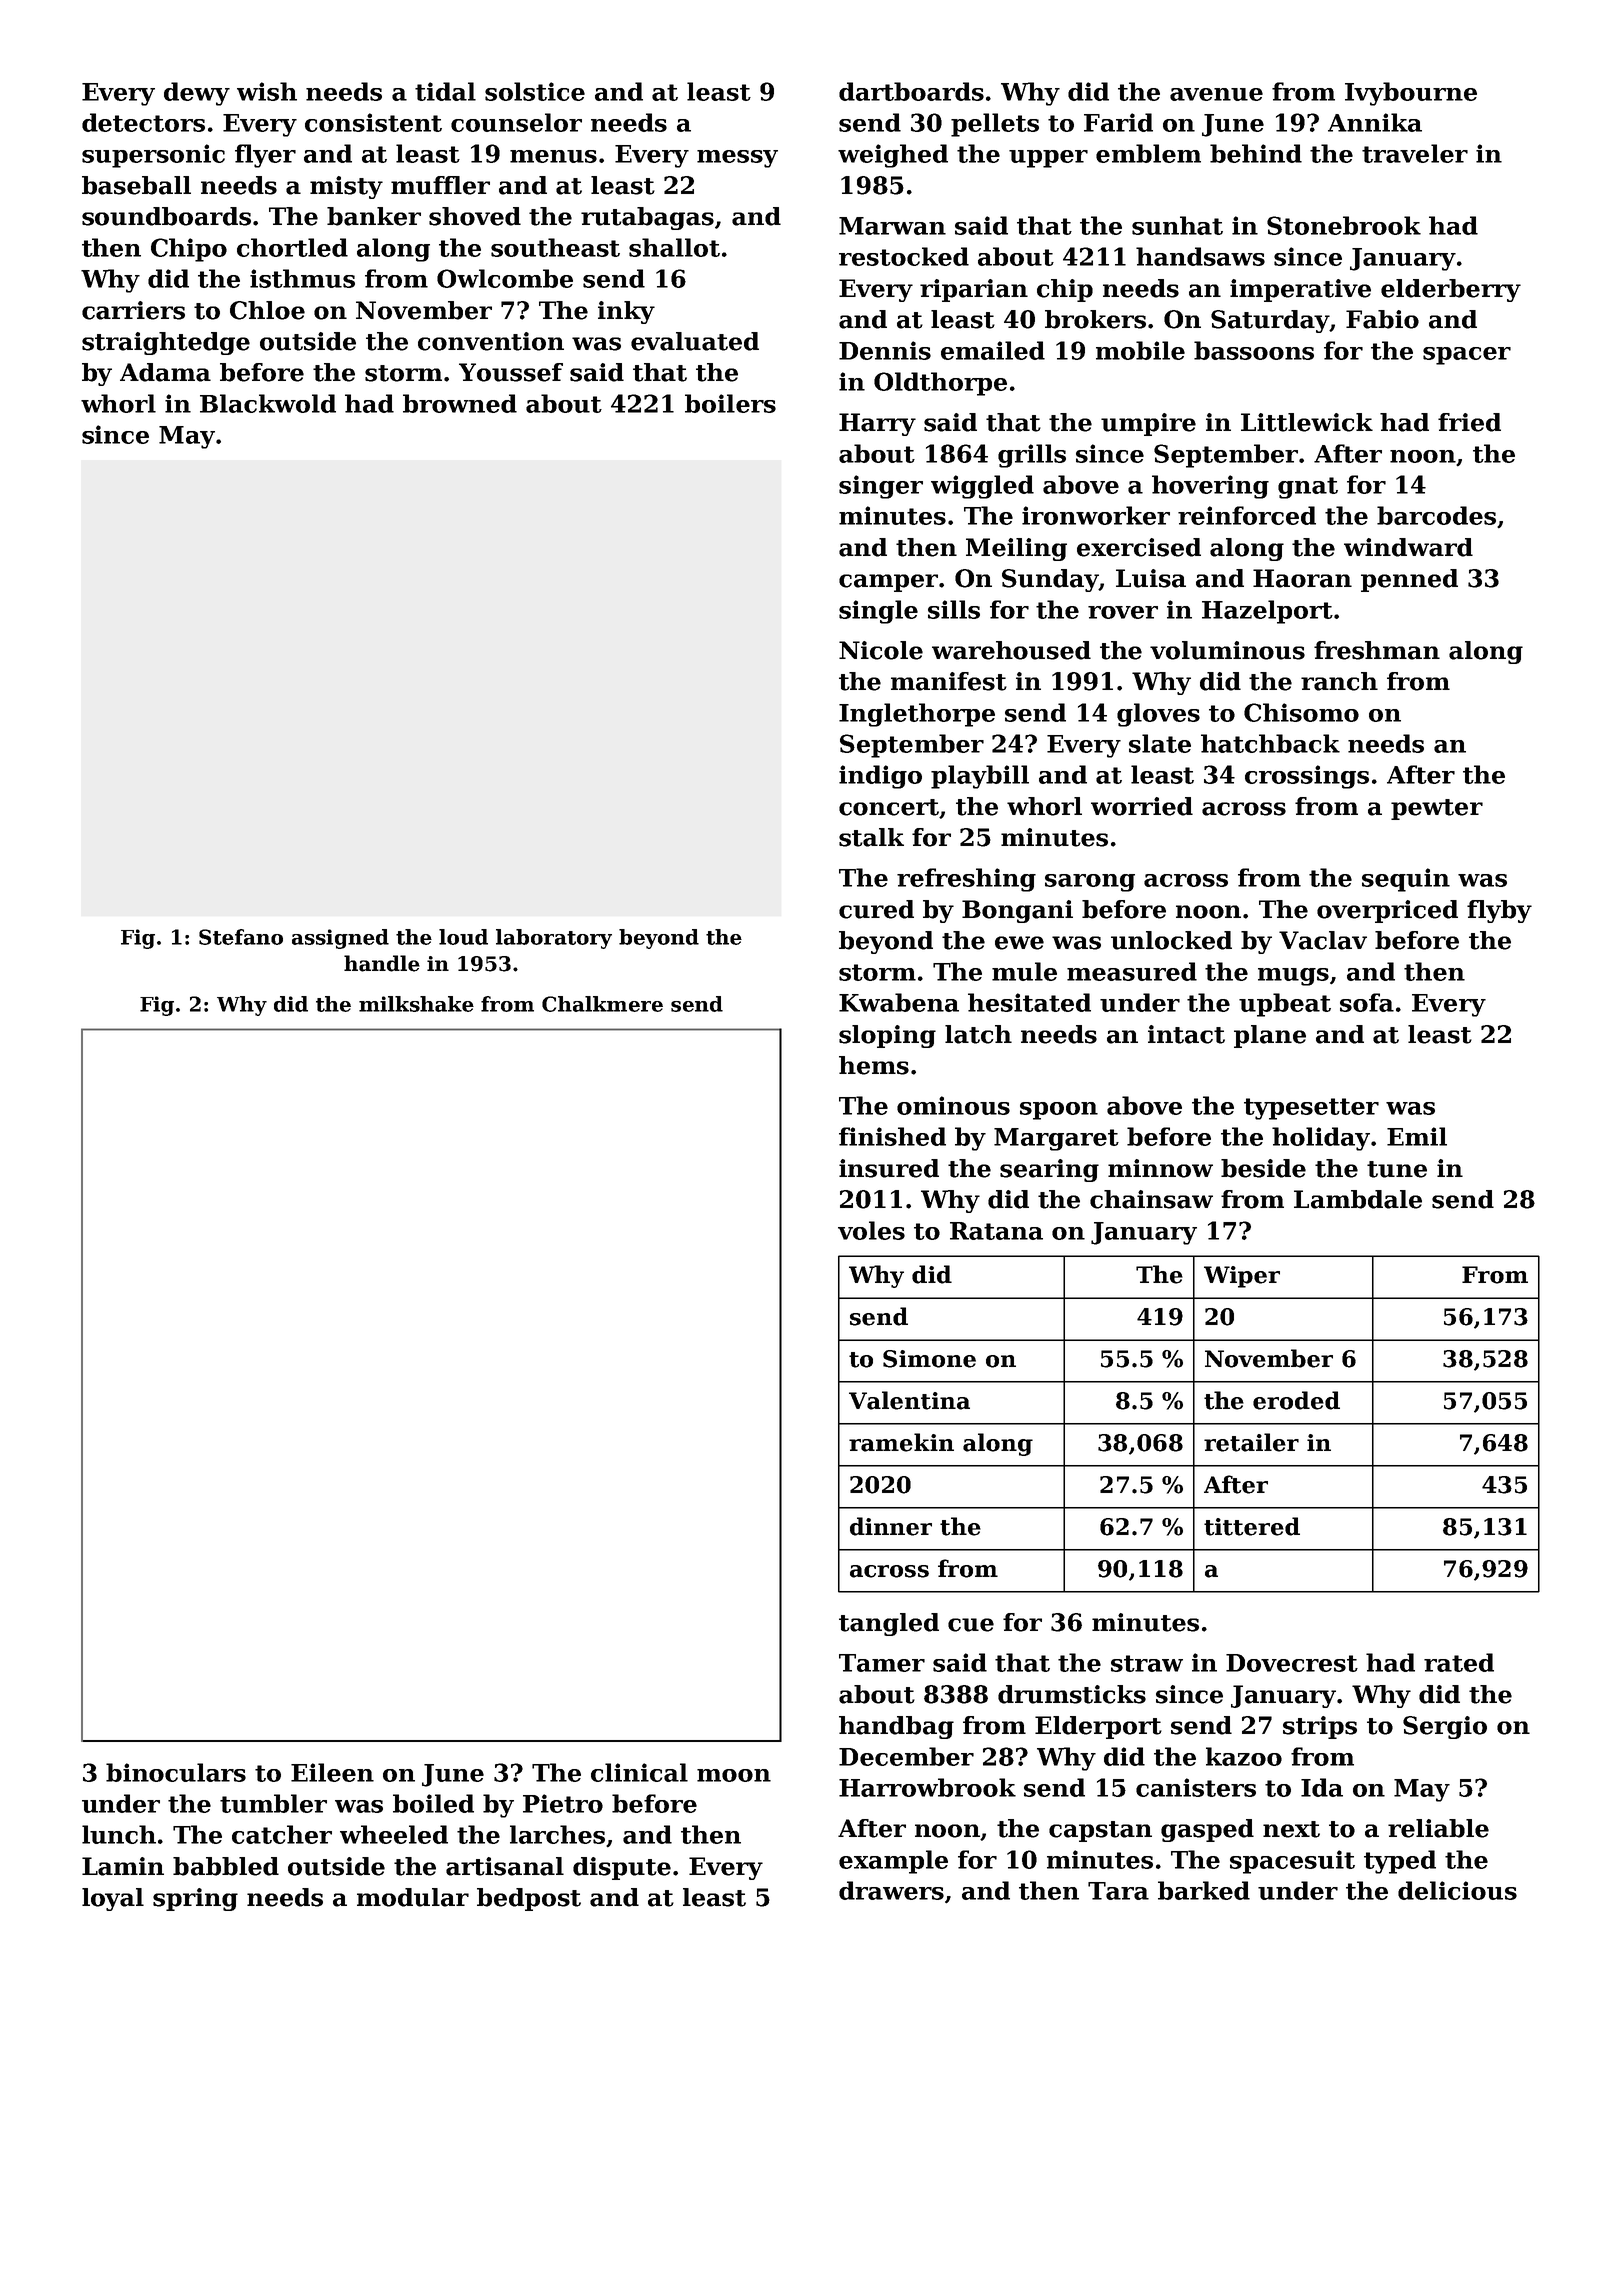 This screenshot has width=1620, height=2292. What do you see at coordinates (1256, 153) in the screenshot?
I see `behind` at bounding box center [1256, 153].
